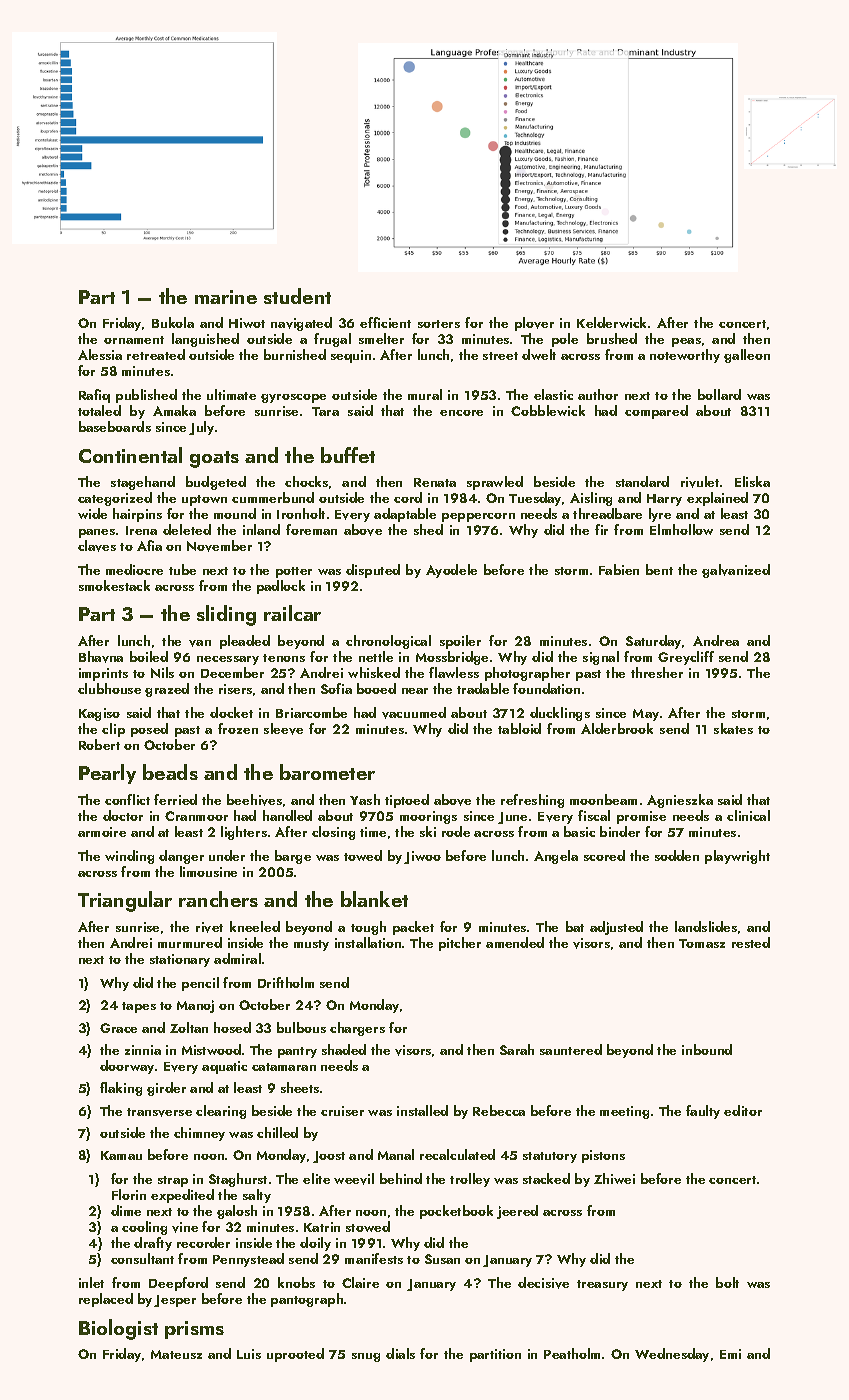 The width and height of the screenshot is (849, 1400). What do you see at coordinates (226, 297) in the screenshot?
I see `marine` at bounding box center [226, 297].
